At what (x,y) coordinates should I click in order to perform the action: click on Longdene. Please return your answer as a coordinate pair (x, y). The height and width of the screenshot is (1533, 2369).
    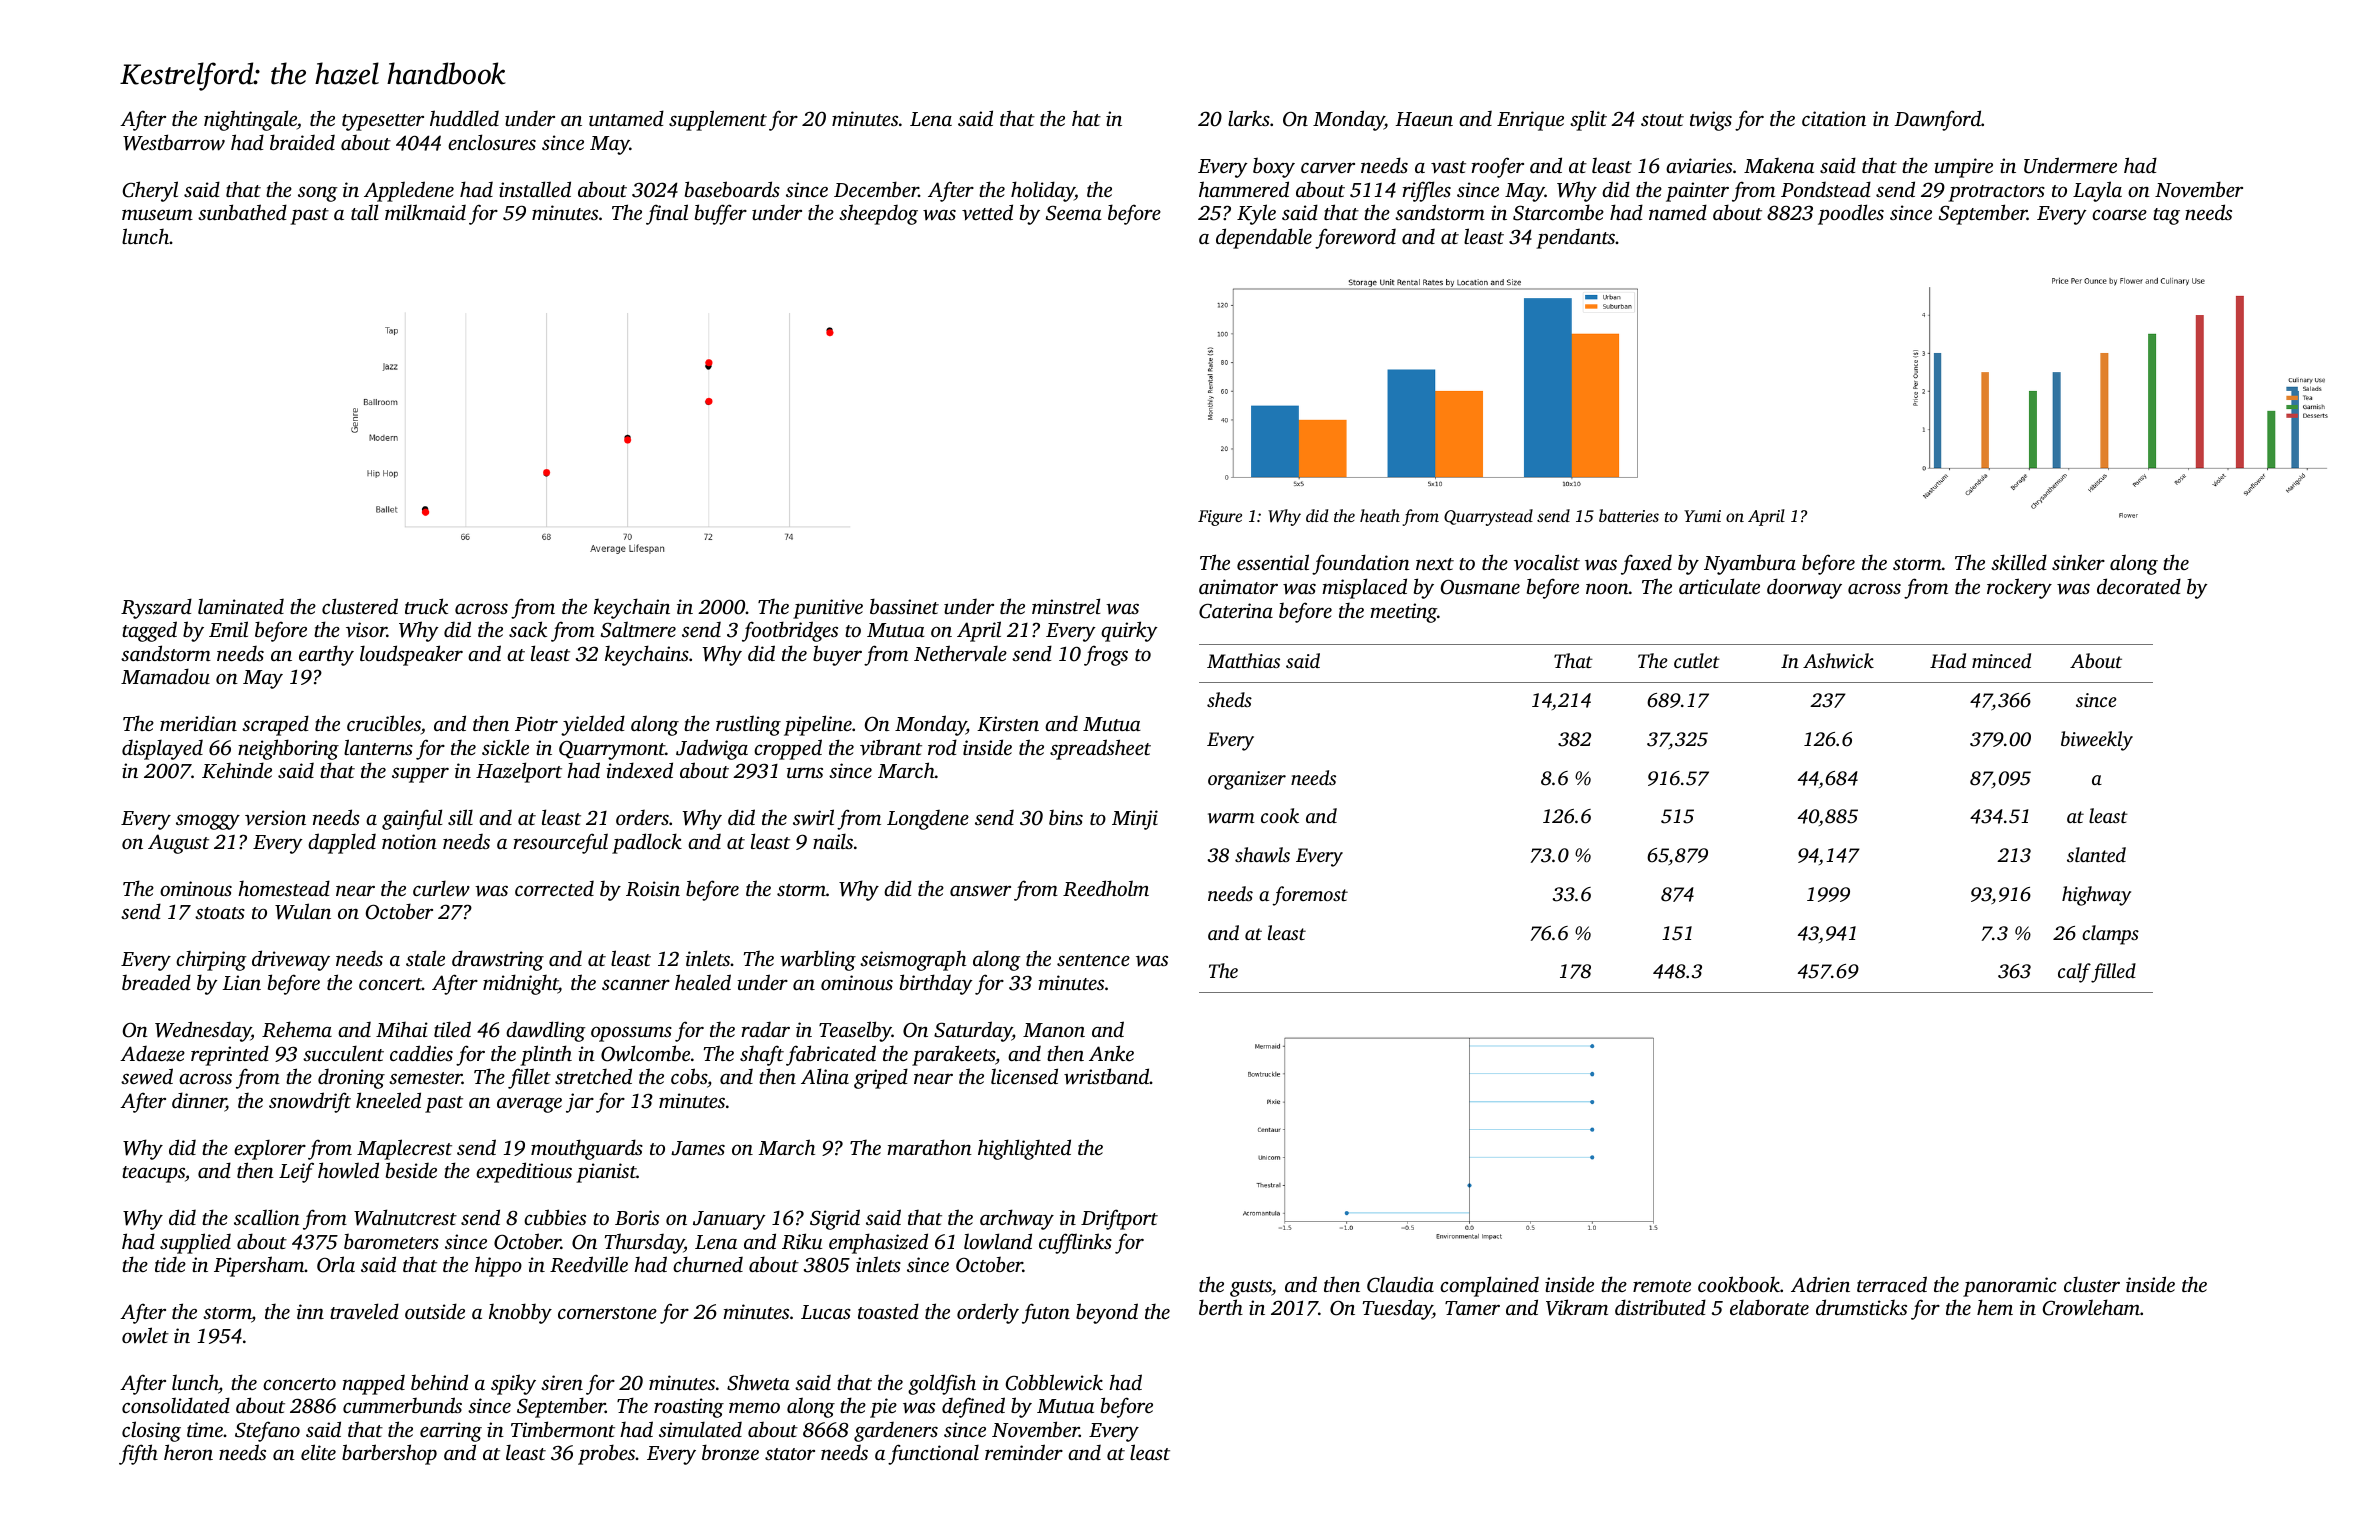
    Looking at the image, I should click on (928, 820).
